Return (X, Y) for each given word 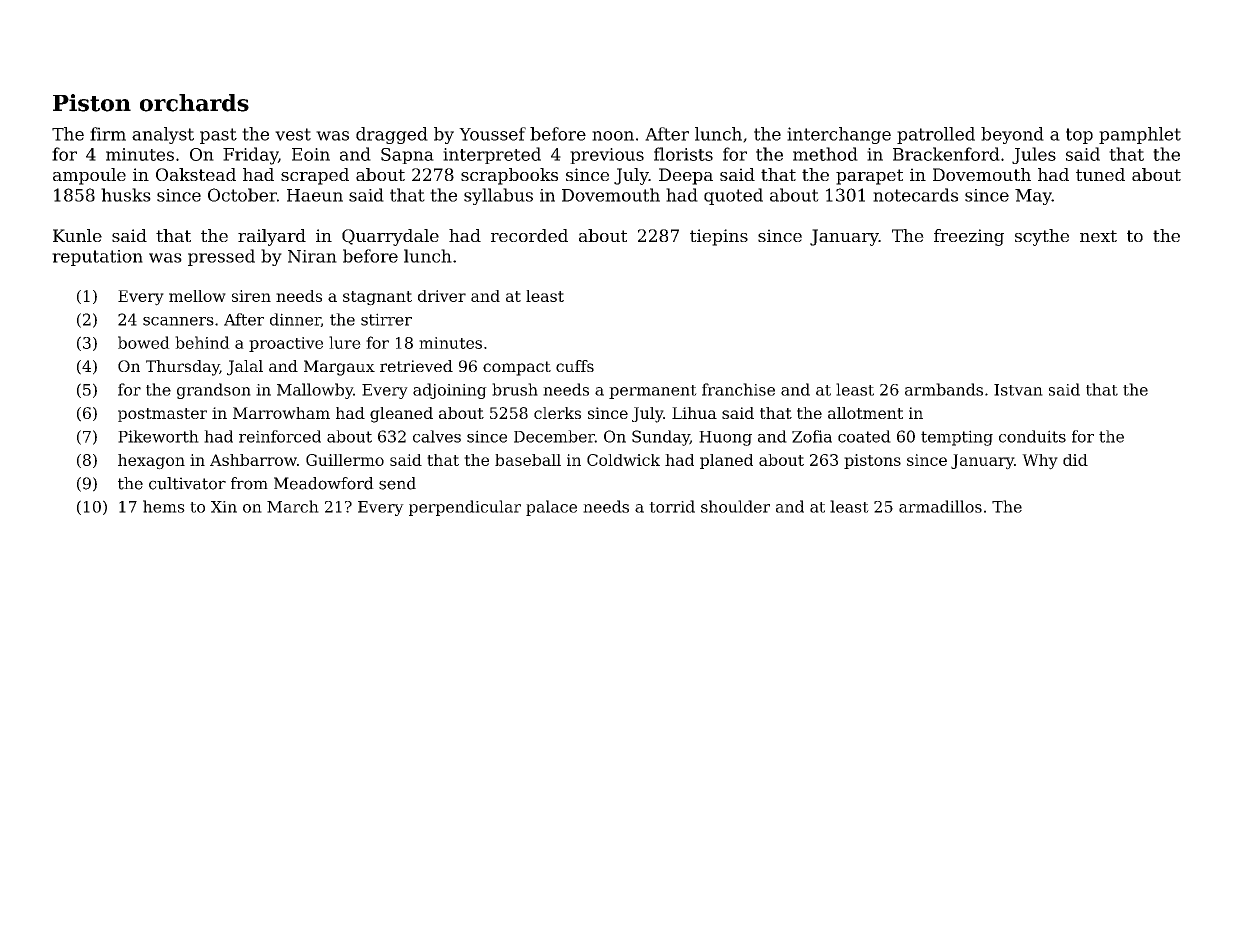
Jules (1034, 155)
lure (345, 342)
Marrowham (281, 413)
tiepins (719, 237)
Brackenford (946, 154)
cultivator (187, 483)
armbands (944, 389)
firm (108, 134)
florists (683, 154)
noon (613, 136)
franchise (738, 389)
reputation (97, 258)
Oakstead (196, 174)
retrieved (416, 366)
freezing (969, 237)
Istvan (1018, 390)
